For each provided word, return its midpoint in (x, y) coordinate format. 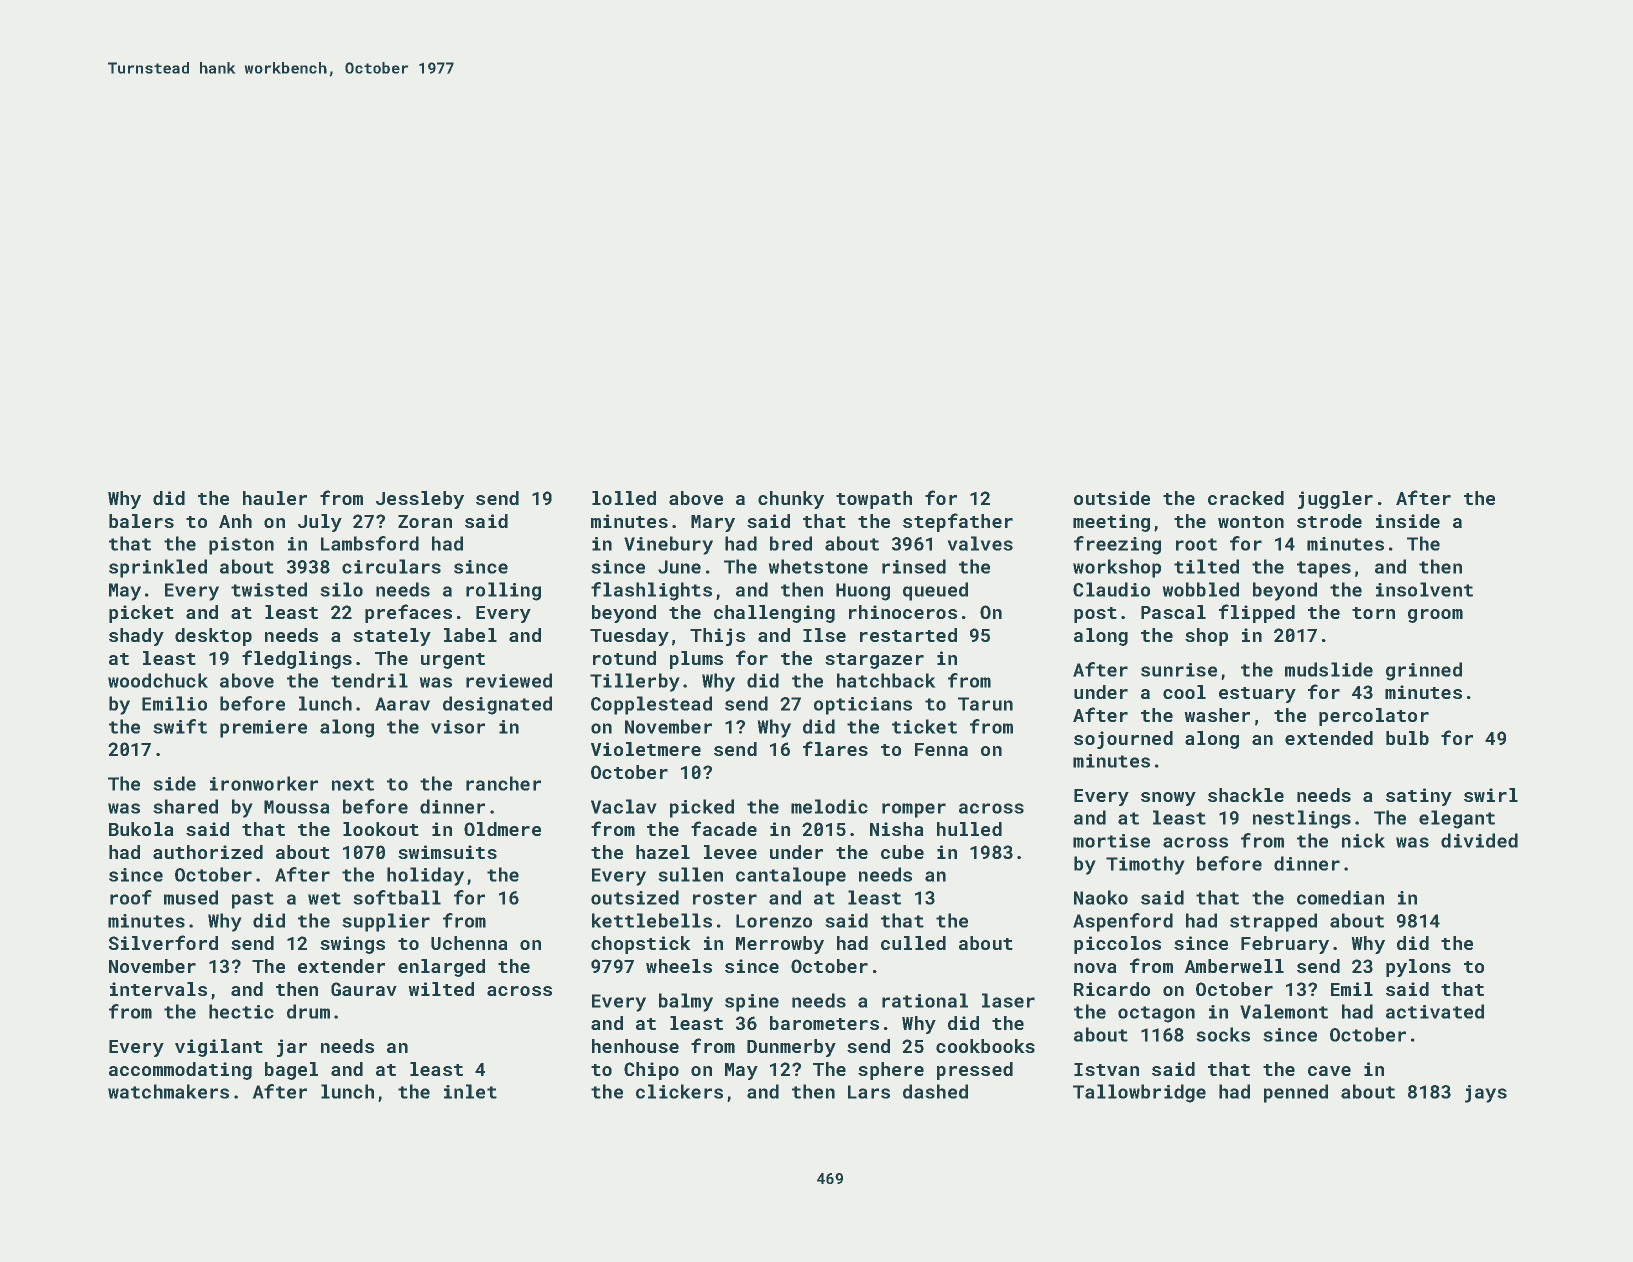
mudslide (1329, 669)
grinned (1424, 671)
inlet (470, 1091)
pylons (1418, 968)
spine (752, 1003)
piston (241, 546)
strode (1329, 521)
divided (1479, 840)
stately (392, 637)
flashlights (651, 591)
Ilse (824, 635)
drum (308, 1011)
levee (730, 852)
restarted (908, 635)
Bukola (141, 829)
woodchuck (158, 680)
